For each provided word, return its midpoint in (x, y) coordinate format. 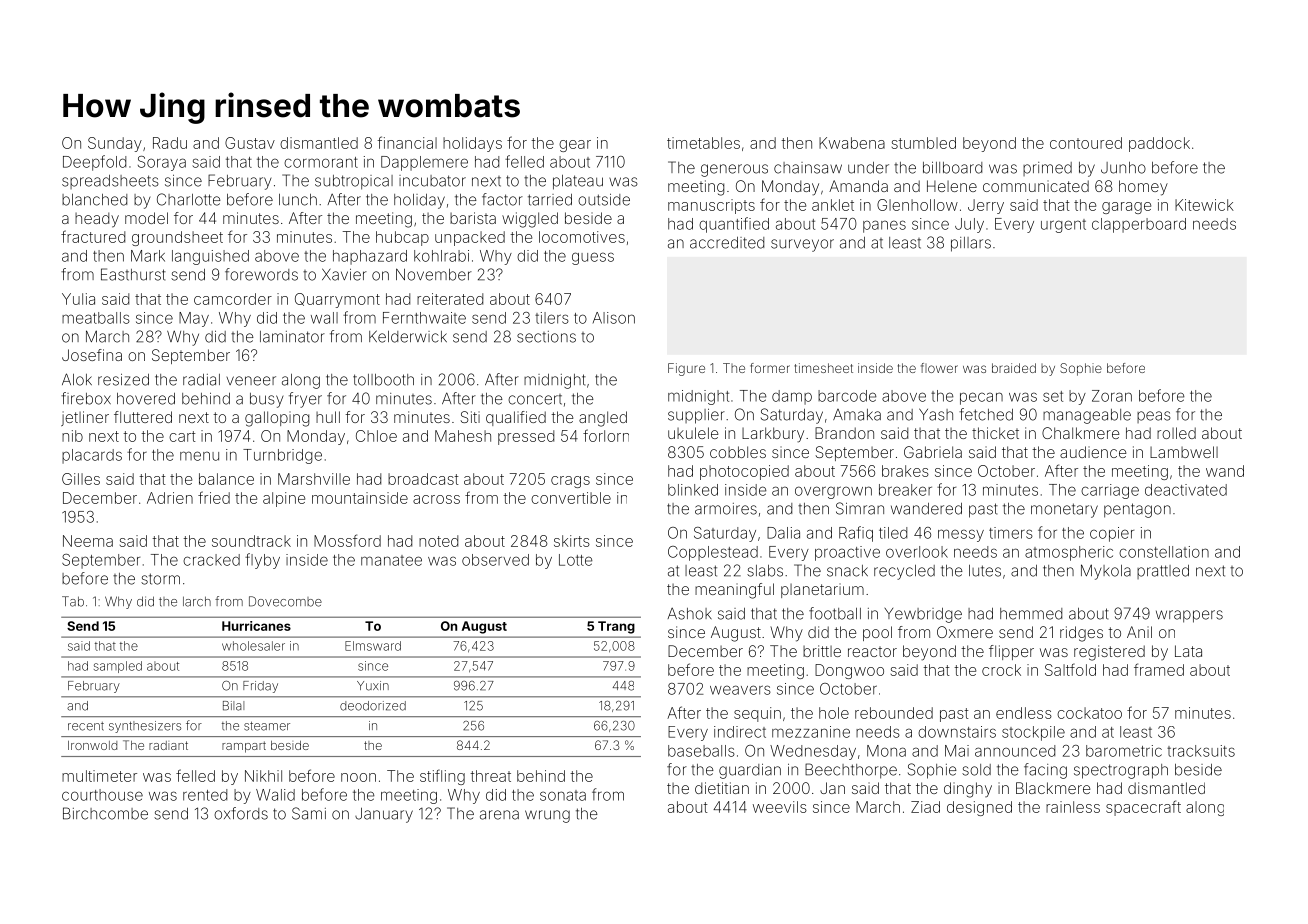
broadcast (423, 479)
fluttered (143, 417)
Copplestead (713, 553)
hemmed (1031, 614)
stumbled (924, 143)
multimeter (99, 776)
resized (123, 380)
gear (575, 146)
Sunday (115, 144)
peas (1154, 417)
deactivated (1186, 490)
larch (197, 601)
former (770, 368)
